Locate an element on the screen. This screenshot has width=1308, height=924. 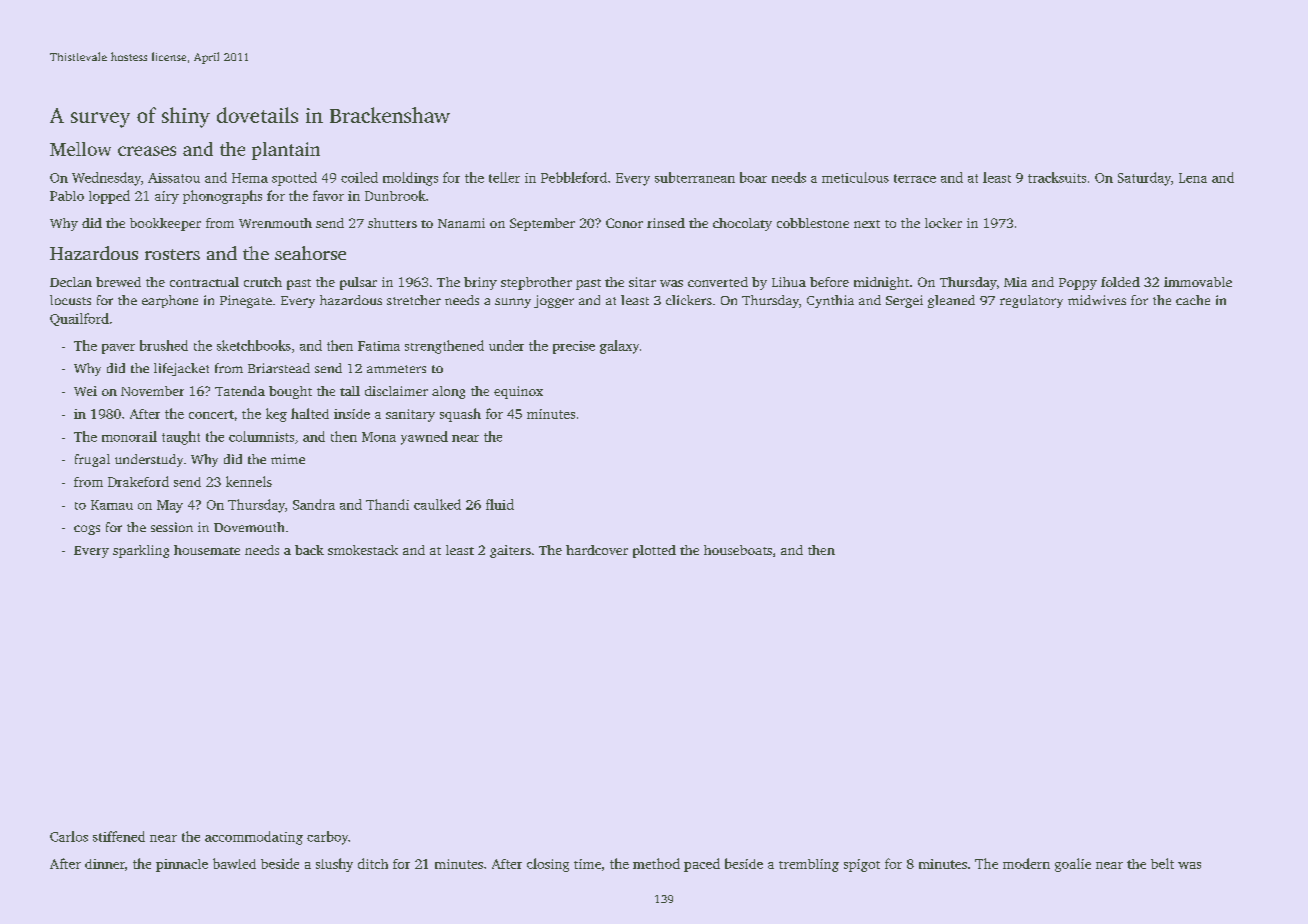
spigot is located at coordinates (862, 865).
